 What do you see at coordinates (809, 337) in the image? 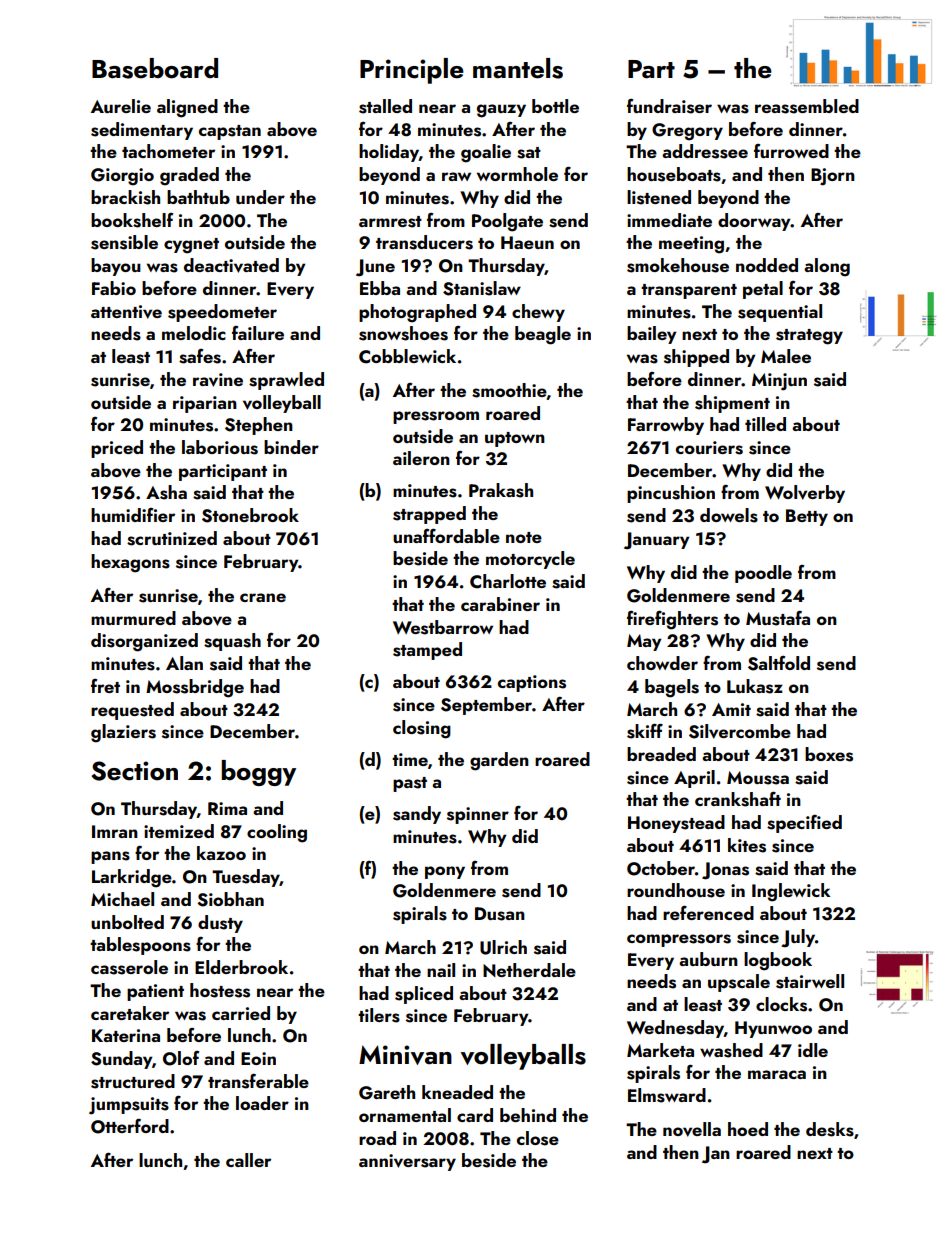
I see `strategy` at bounding box center [809, 337].
